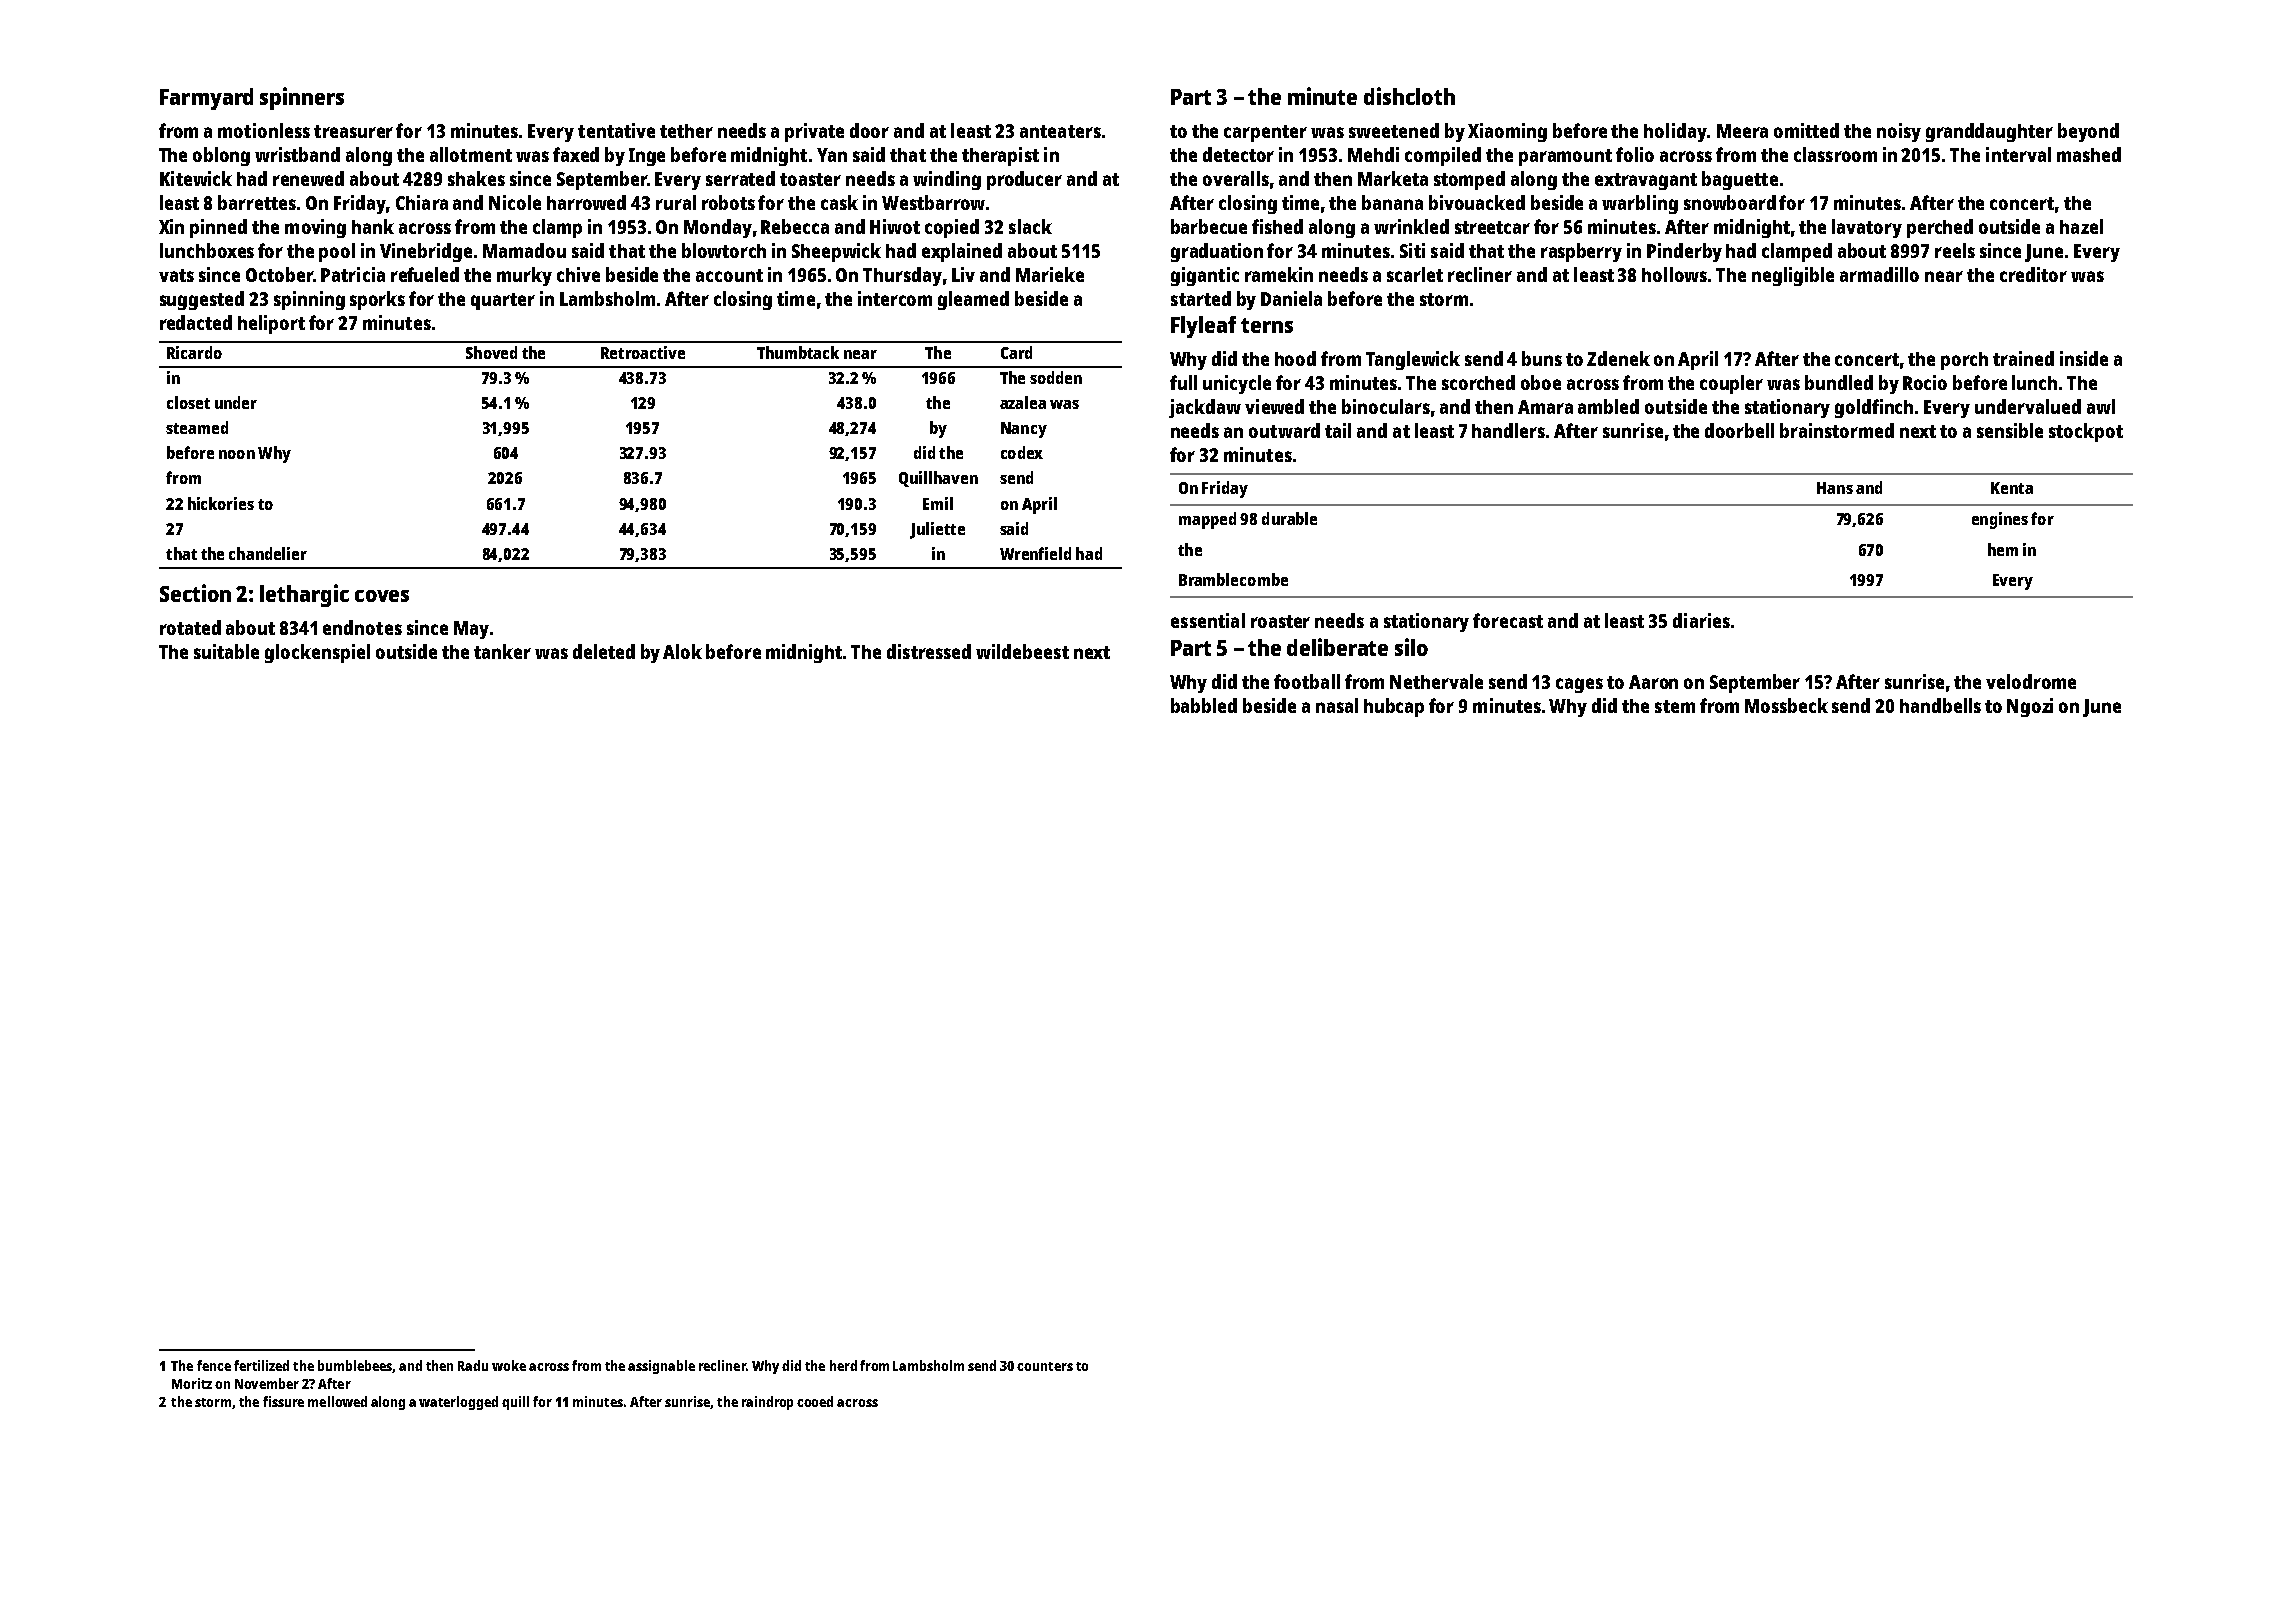 This screenshot has width=2292, height=1620. What do you see at coordinates (815, 1401) in the screenshot?
I see `cooed` at bounding box center [815, 1401].
